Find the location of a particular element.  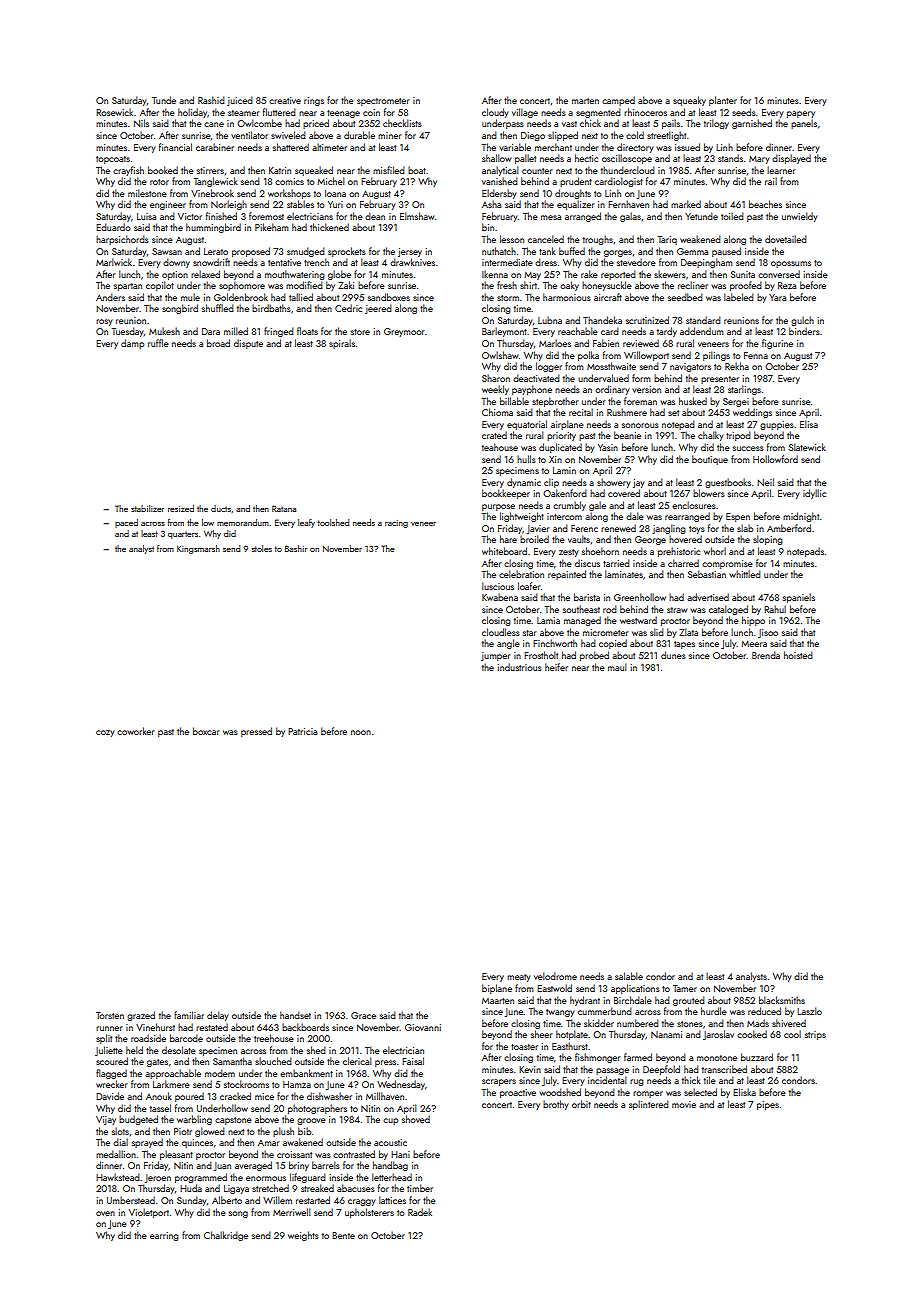

Millhaven is located at coordinates (385, 1096).
